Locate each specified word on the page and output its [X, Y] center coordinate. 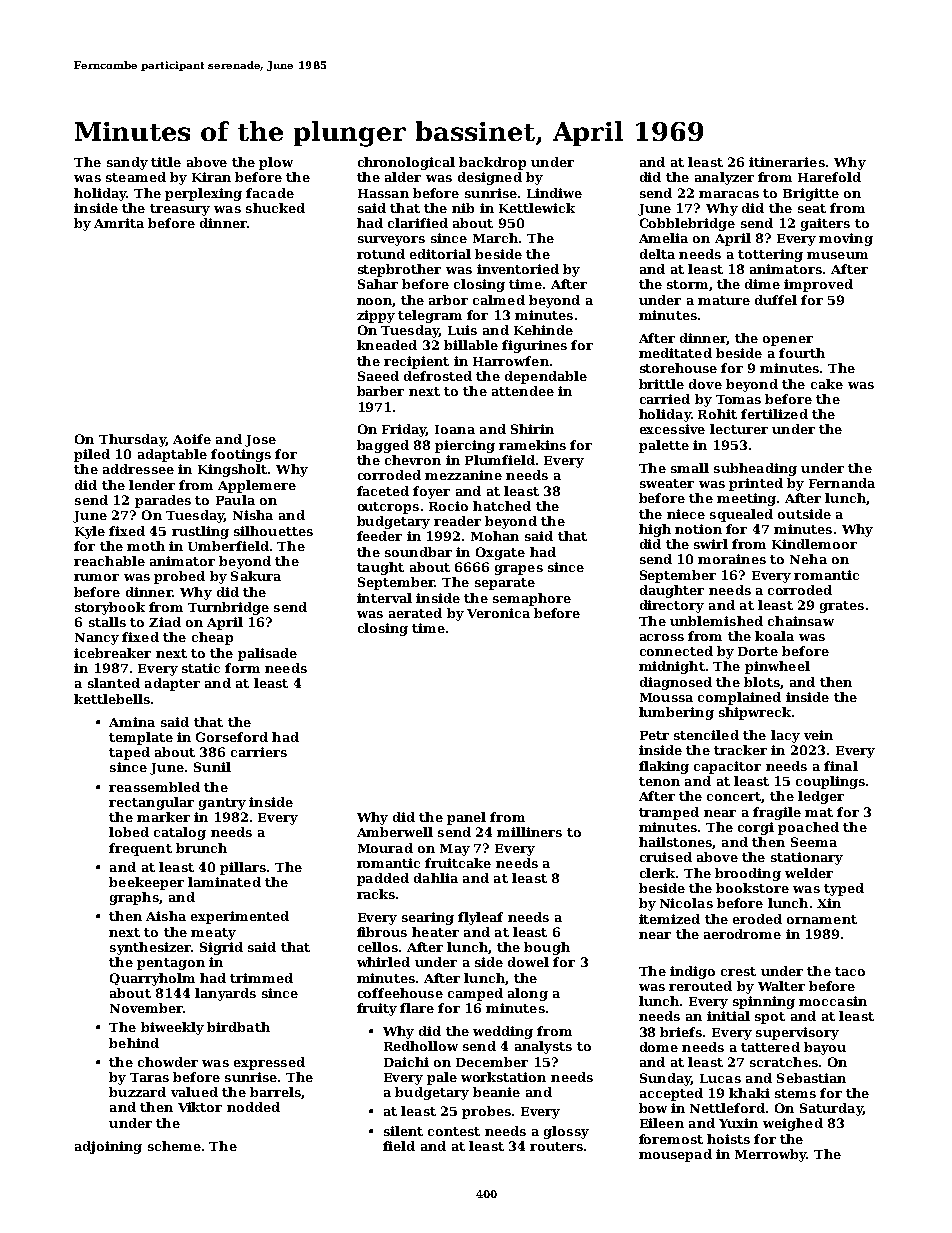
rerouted [700, 986]
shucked [275, 208]
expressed [269, 1063]
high [655, 530]
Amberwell [395, 832]
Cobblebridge [687, 224]
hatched [502, 506]
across [662, 637]
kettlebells [112, 699]
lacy [785, 736]
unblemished [716, 621]
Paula [235, 500]
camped [475, 994]
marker [163, 817]
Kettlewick [537, 208]
